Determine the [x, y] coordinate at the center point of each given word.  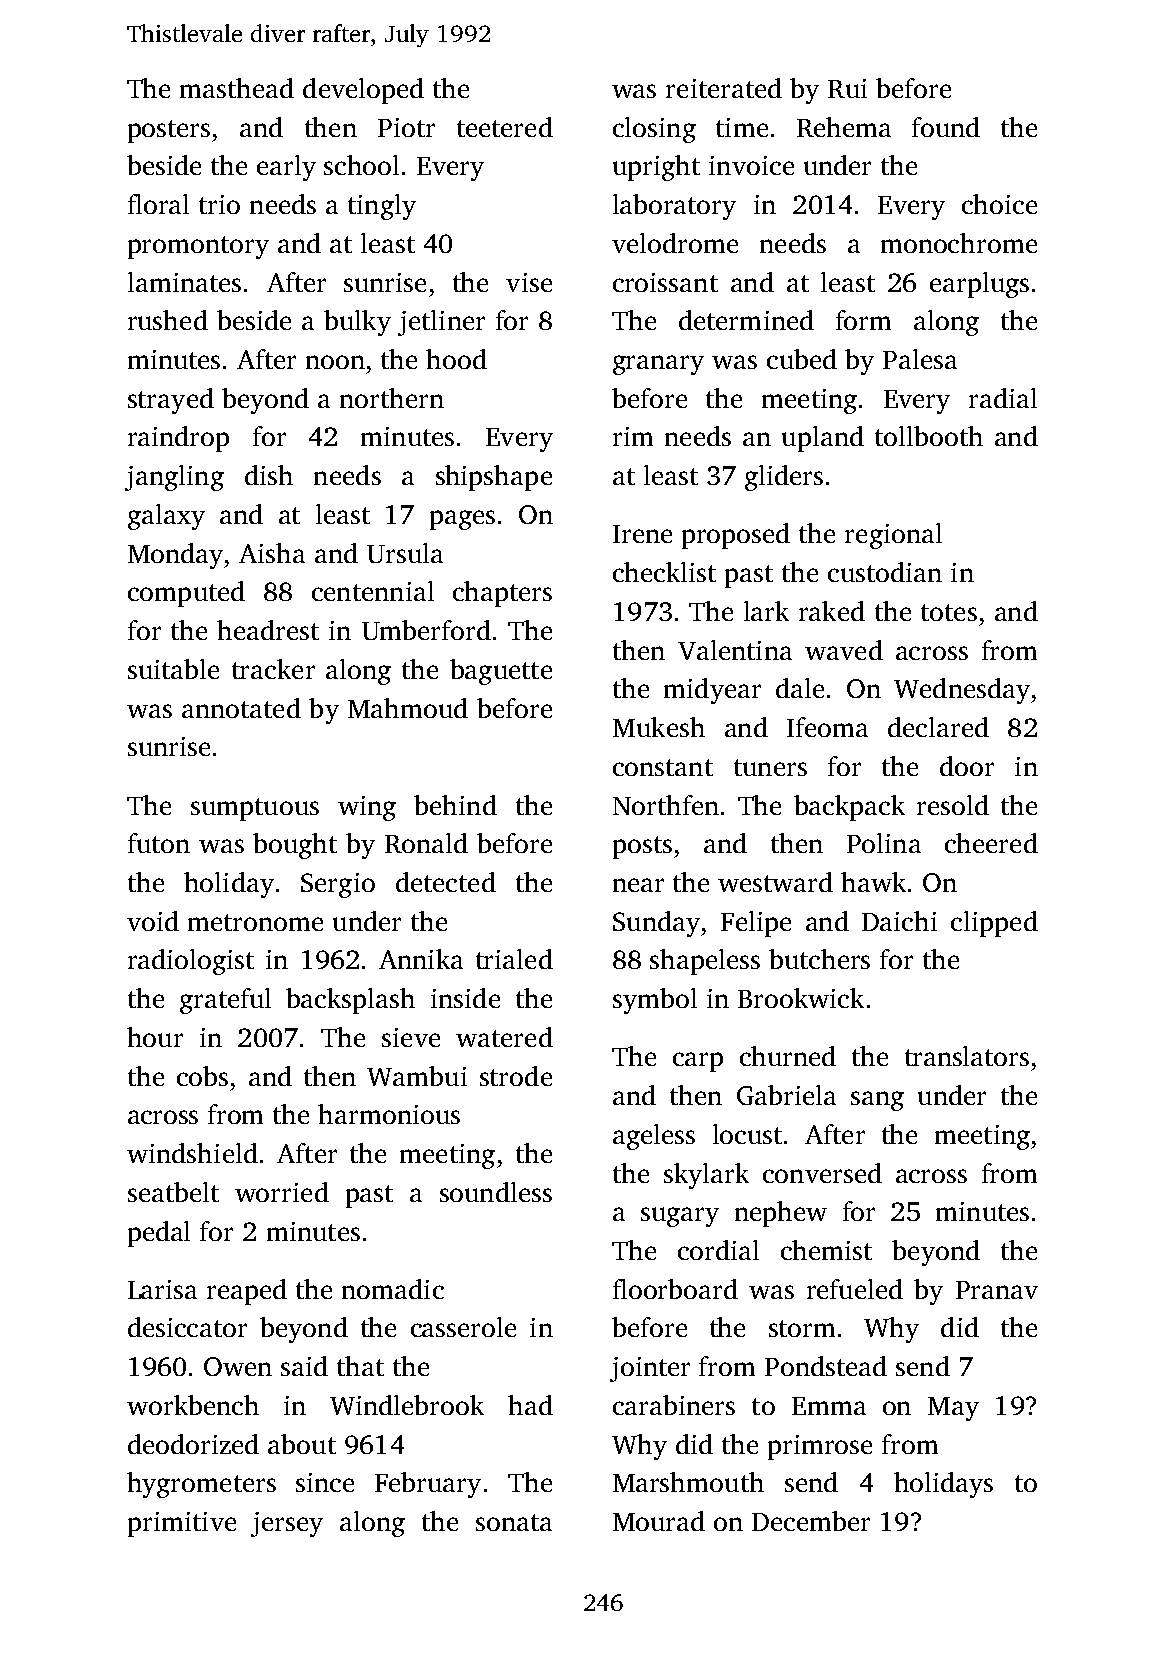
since [325, 1482]
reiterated [724, 88]
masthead [237, 88]
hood [456, 359]
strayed [171, 401]
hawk [873, 882]
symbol [655, 1001]
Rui [847, 88]
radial [1003, 398]
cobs [202, 1076]
